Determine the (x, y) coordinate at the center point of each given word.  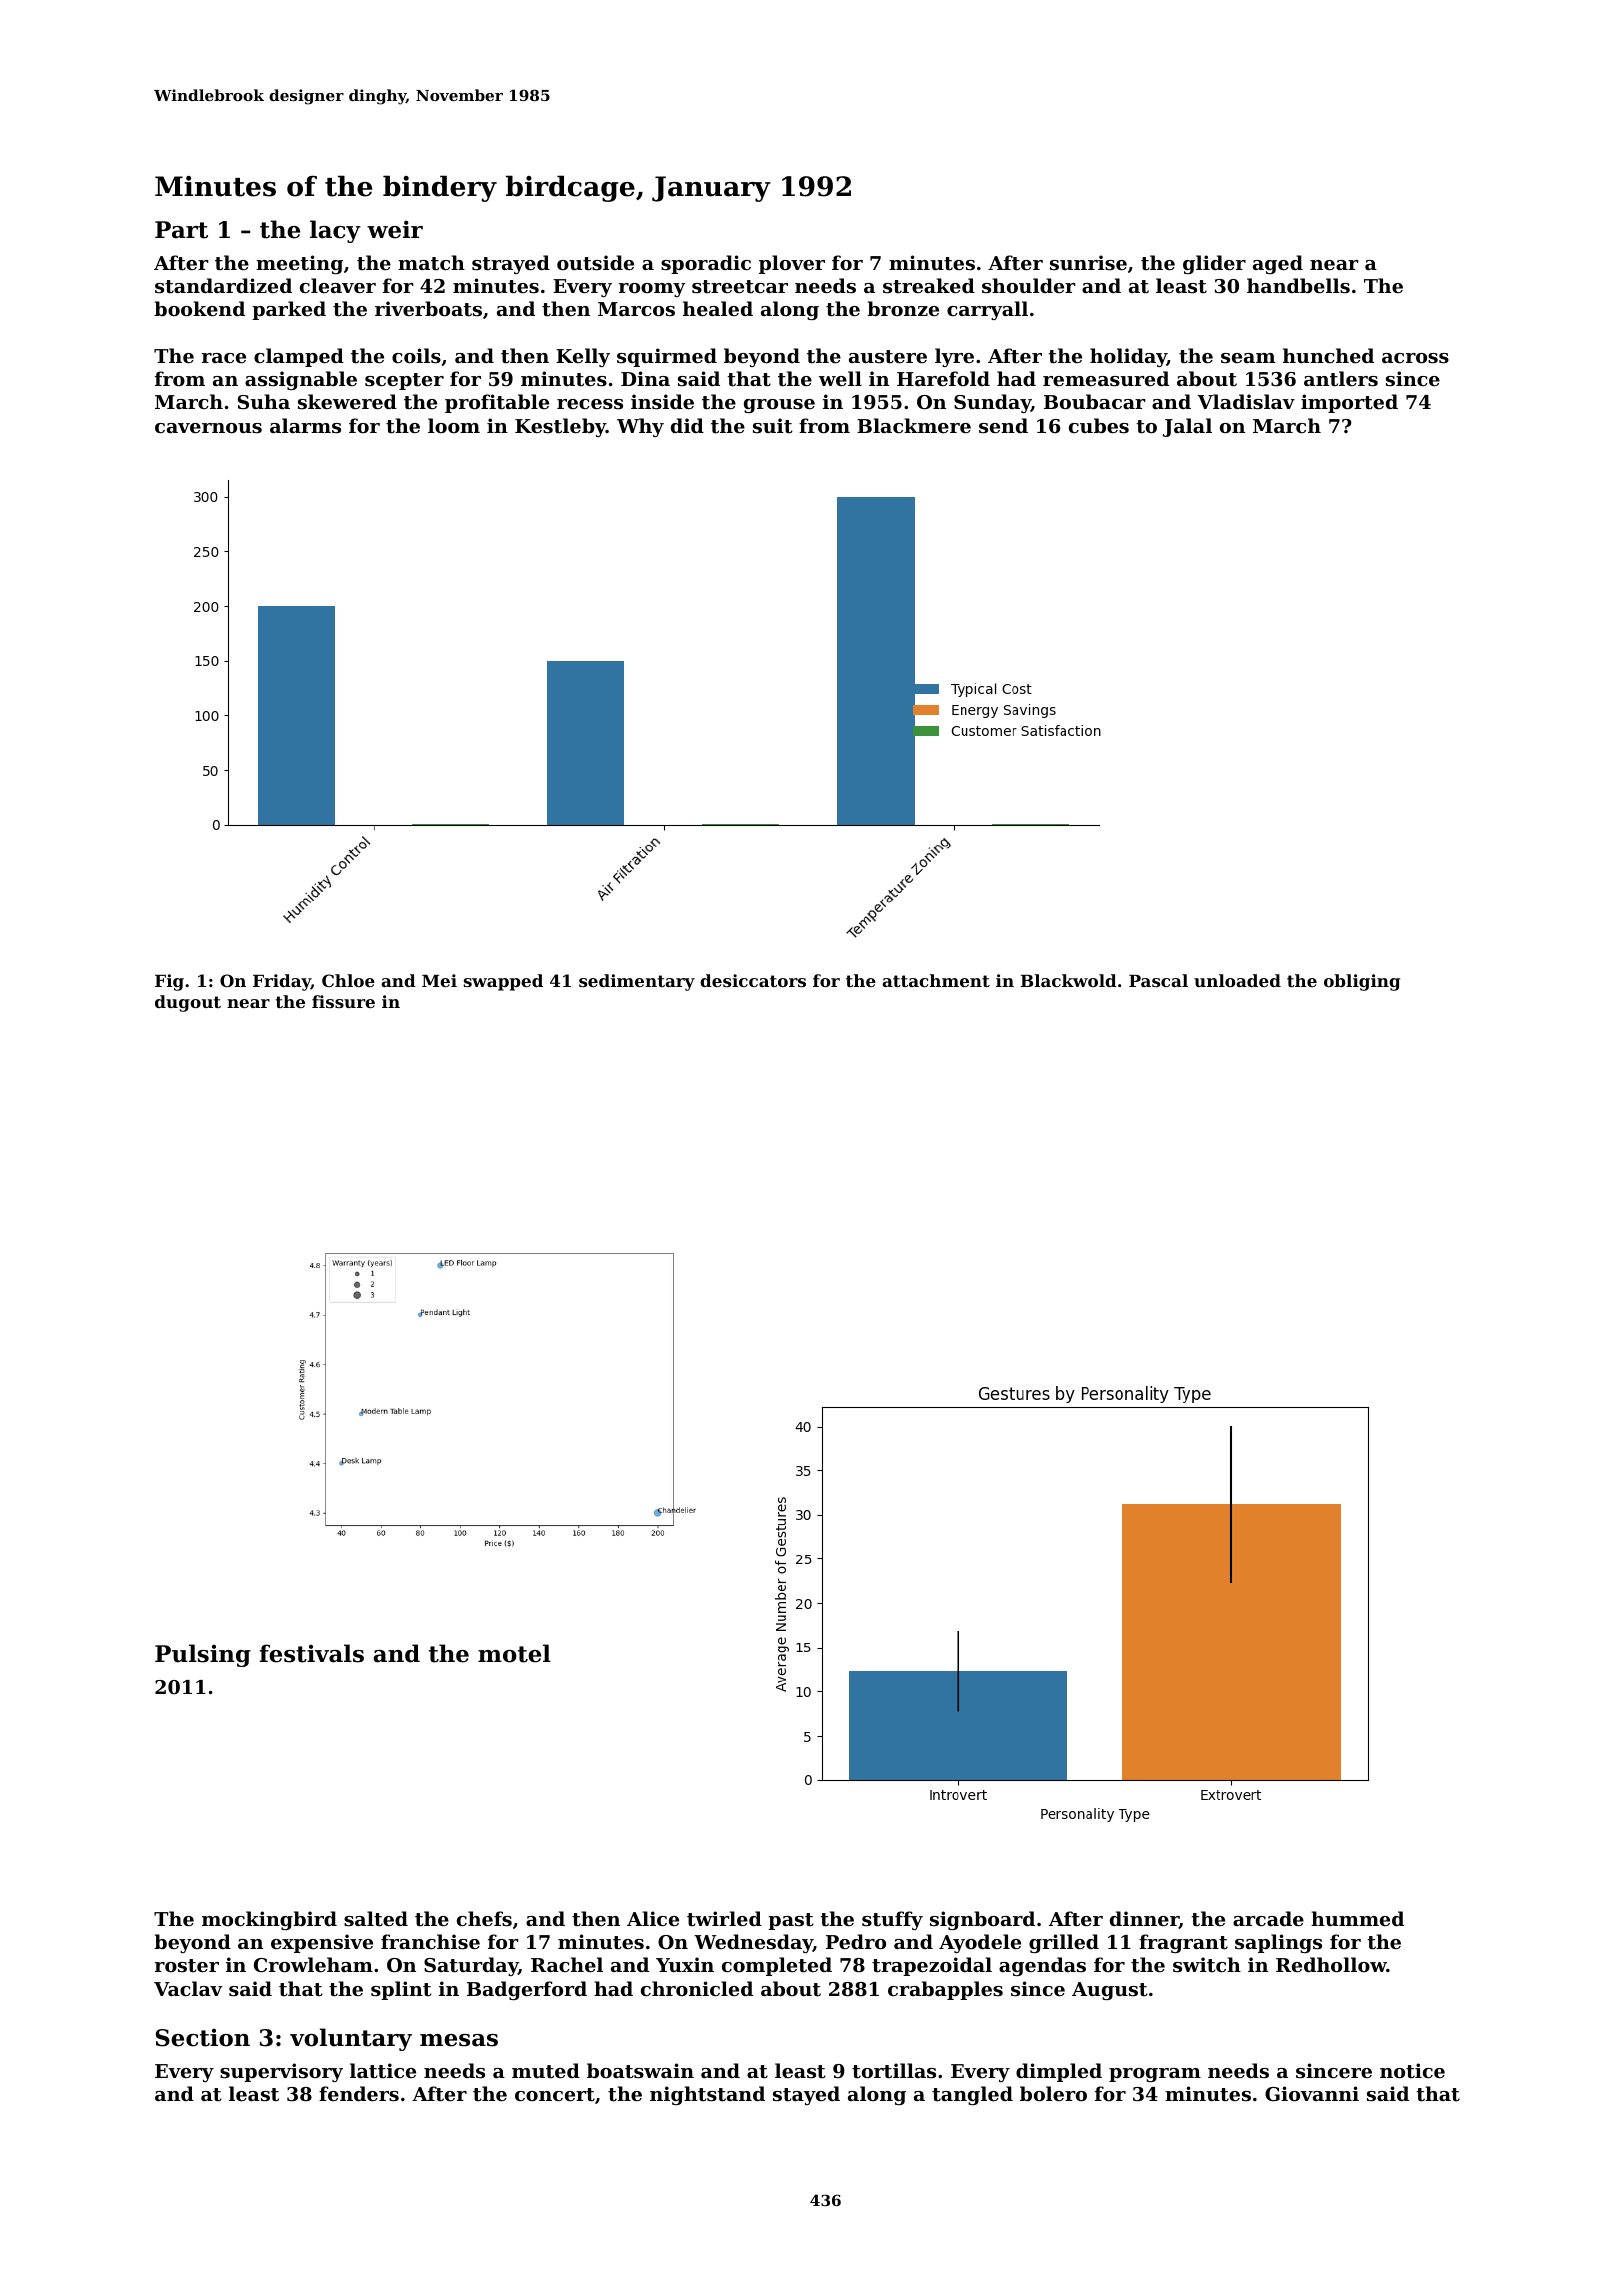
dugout (188, 1003)
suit (773, 425)
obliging (1362, 982)
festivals (311, 1653)
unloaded (1237, 980)
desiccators (753, 980)
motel (514, 1653)
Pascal (1158, 980)
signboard (982, 1920)
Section (203, 2037)
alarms (305, 426)
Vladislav (1246, 401)
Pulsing (203, 1655)
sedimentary (637, 982)
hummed (1357, 1918)
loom (454, 425)
